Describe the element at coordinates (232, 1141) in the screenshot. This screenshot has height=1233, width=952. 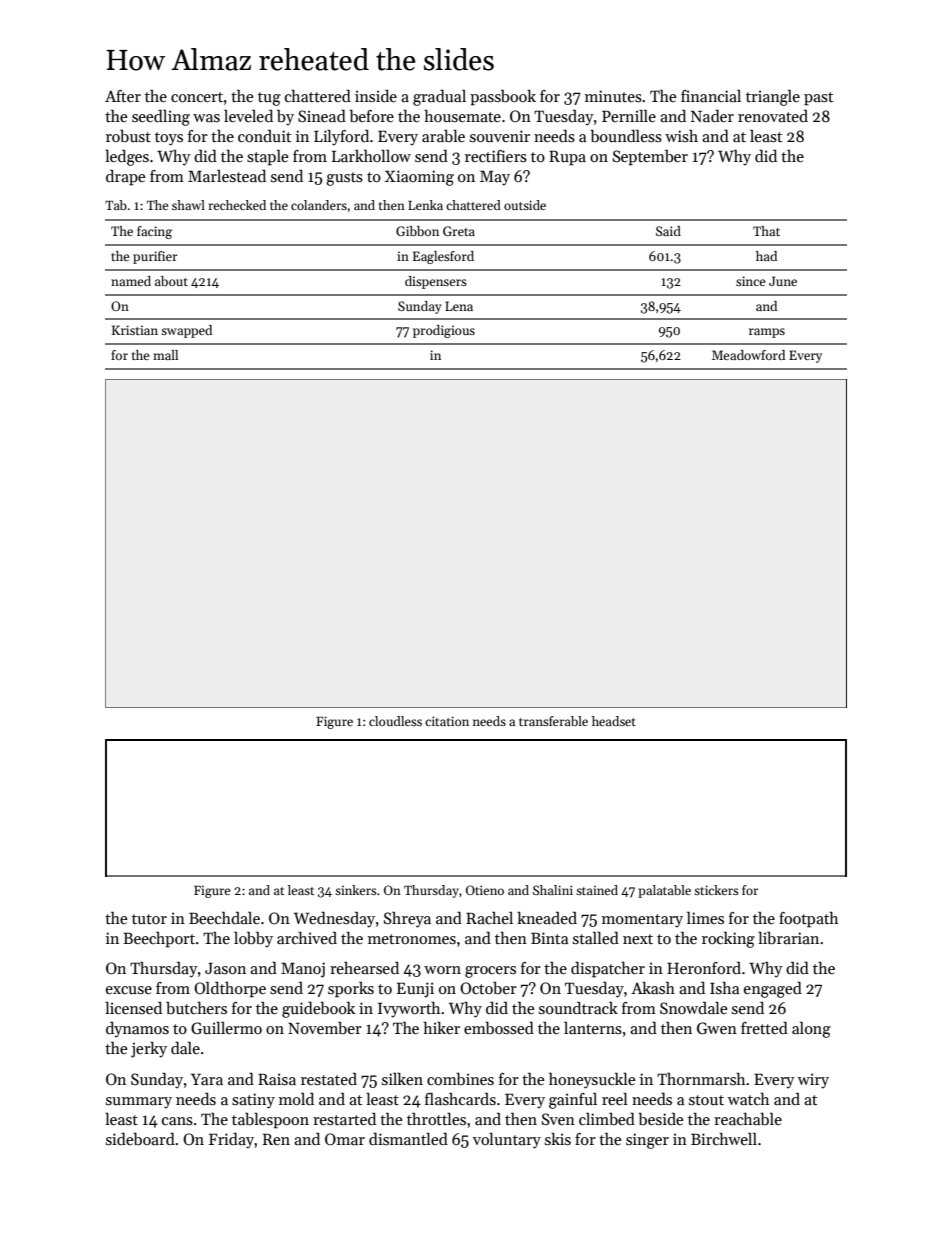
I see `Friday` at that location.
